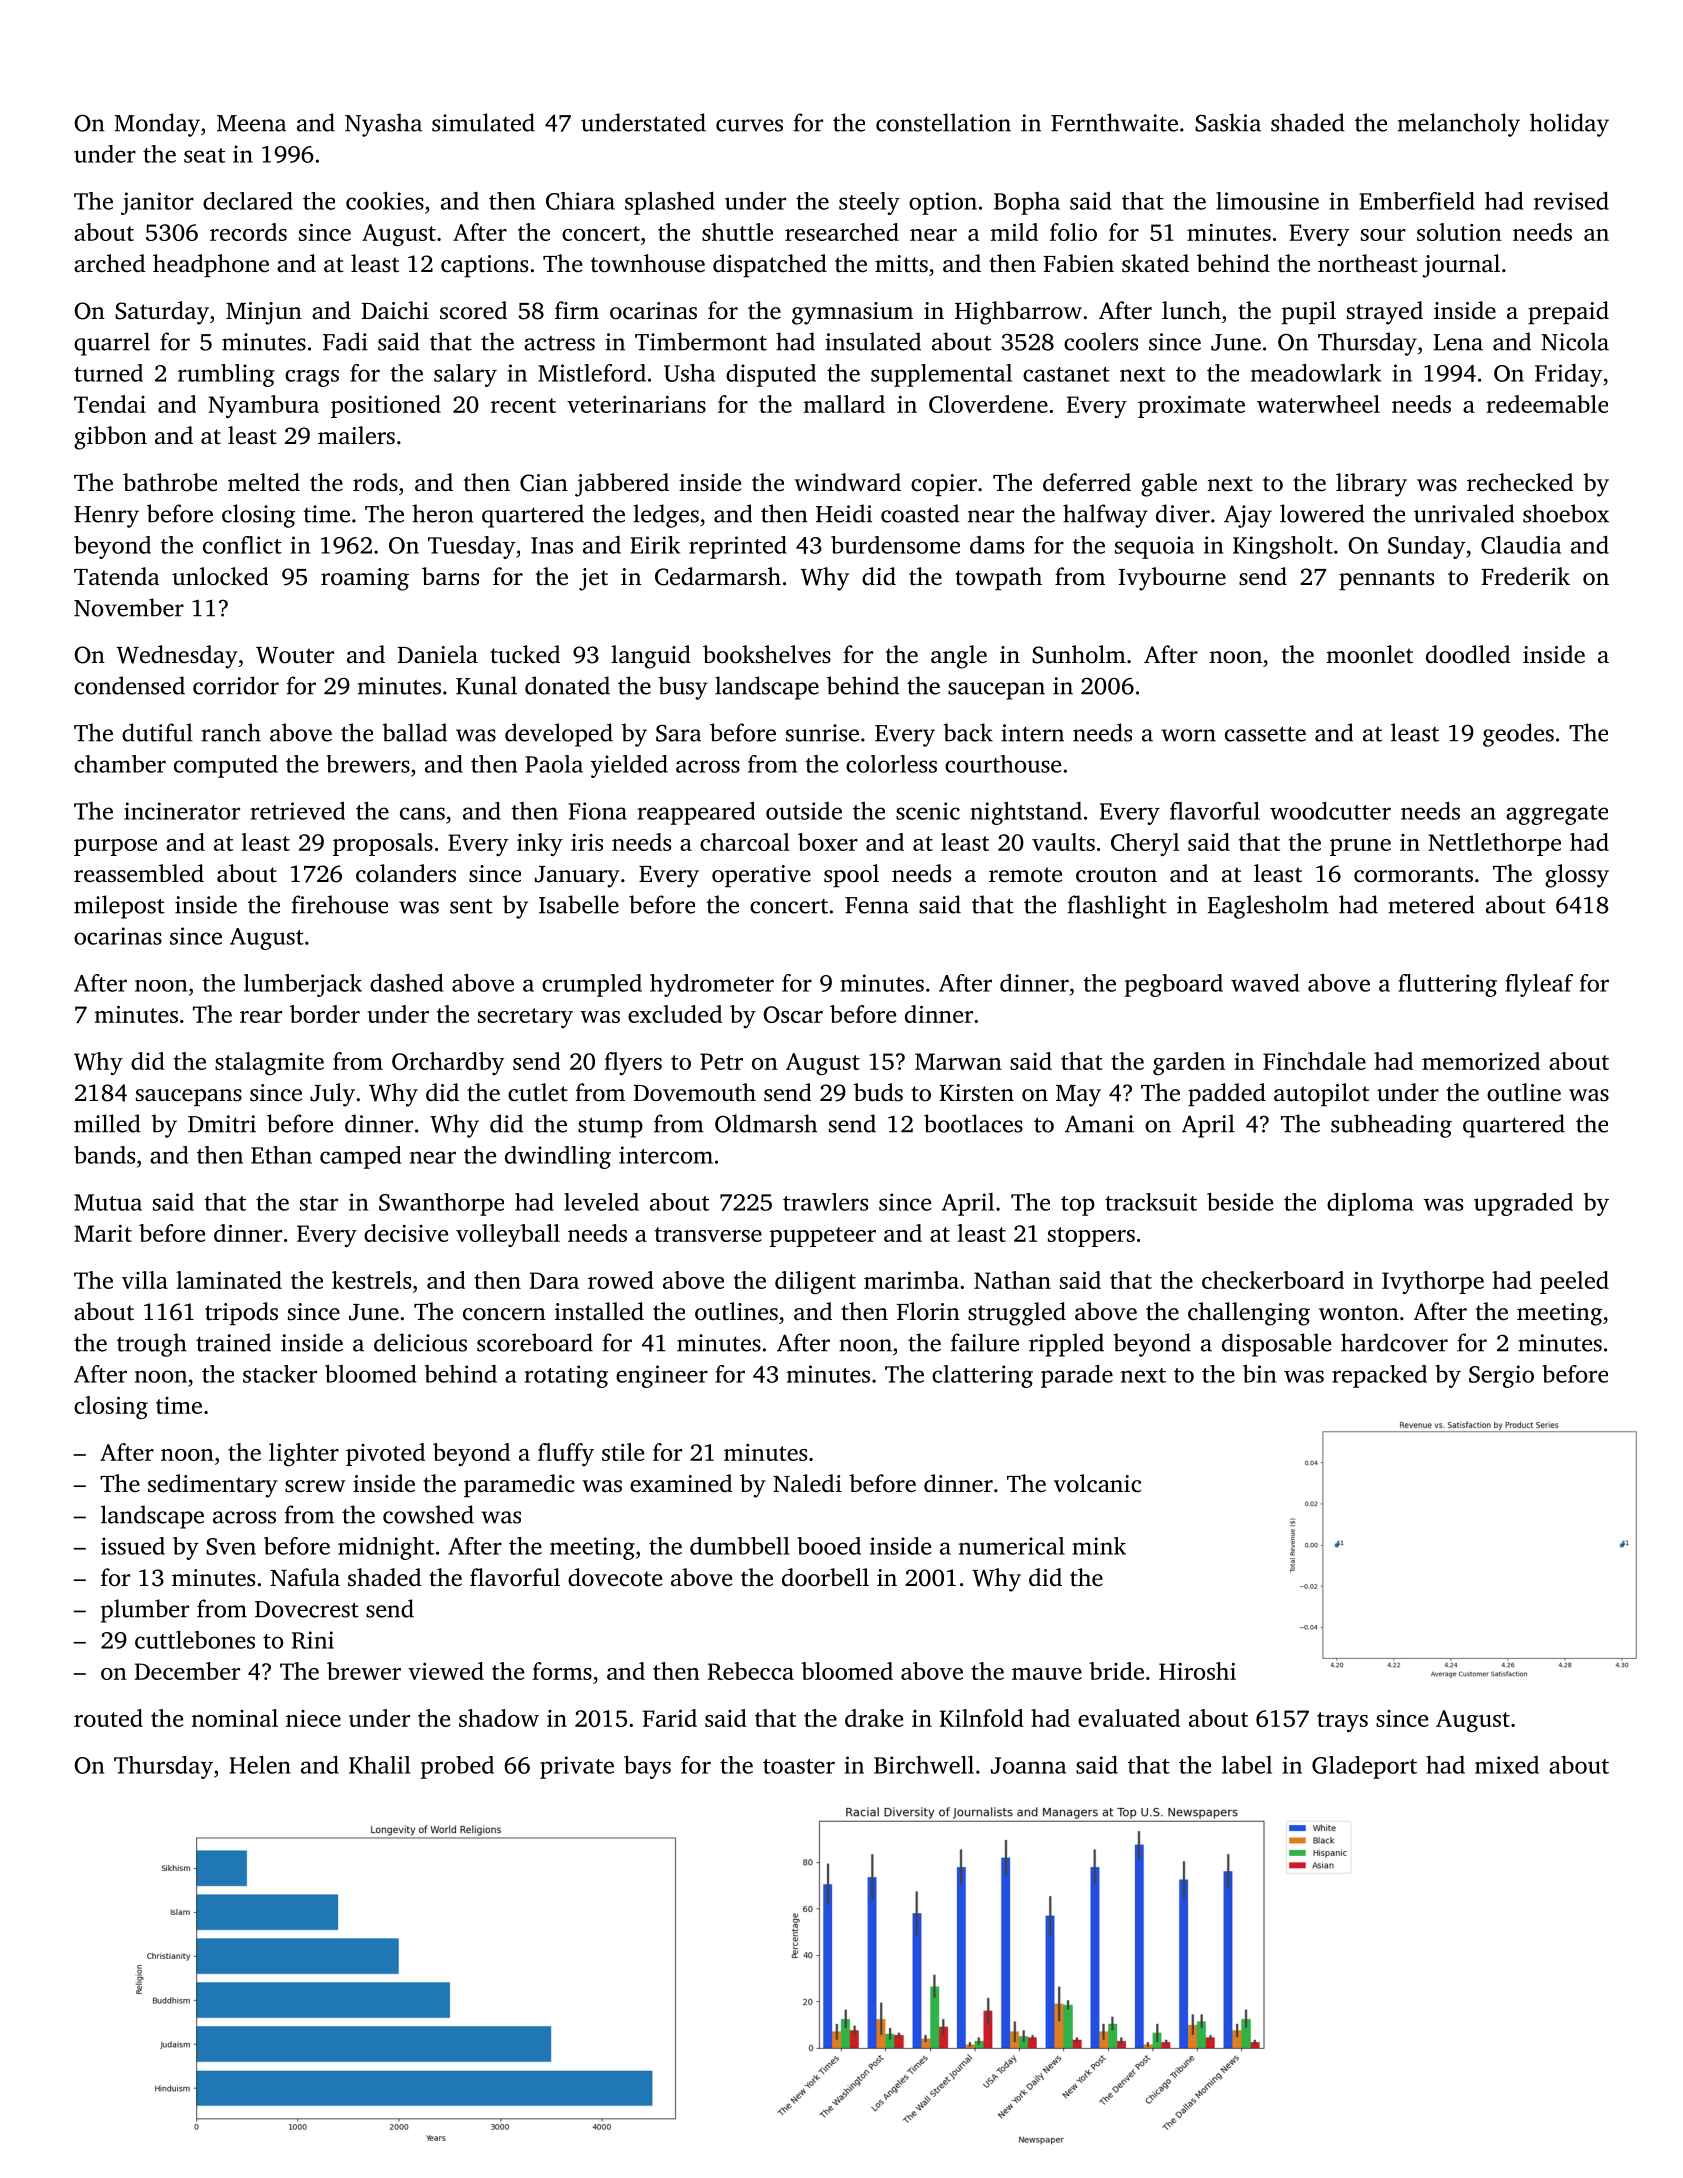 This document has width=1683, height=2178. Describe the element at coordinates (683, 688) in the document. I see `busy` at that location.
